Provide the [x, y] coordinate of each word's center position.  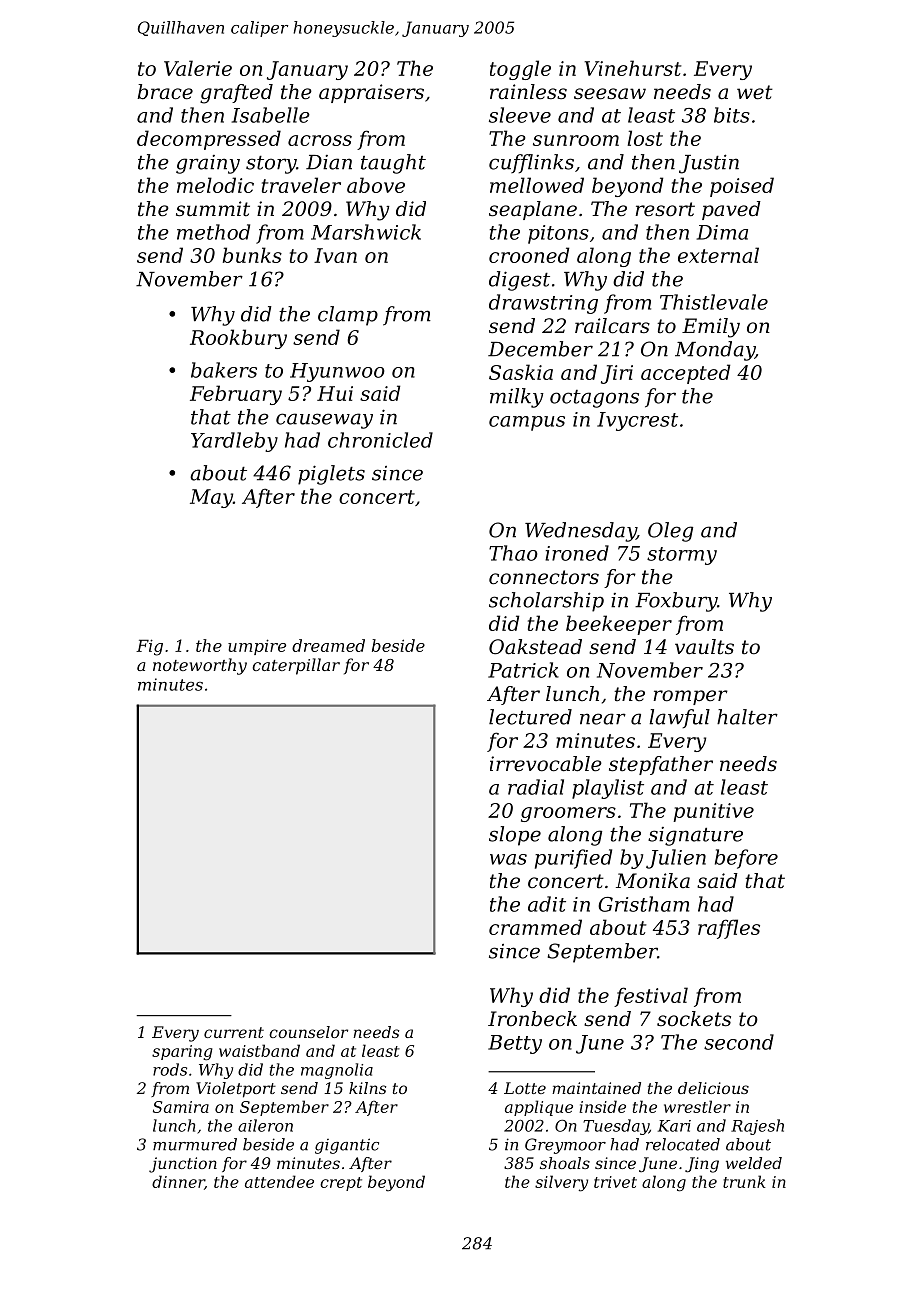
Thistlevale [714, 302]
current [234, 1032]
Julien [676, 859]
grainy [208, 164]
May [211, 498]
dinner [178, 1182]
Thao [513, 553]
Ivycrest [637, 421]
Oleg [670, 532]
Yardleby [234, 442]
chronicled [380, 440]
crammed [535, 927]
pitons [558, 234]
